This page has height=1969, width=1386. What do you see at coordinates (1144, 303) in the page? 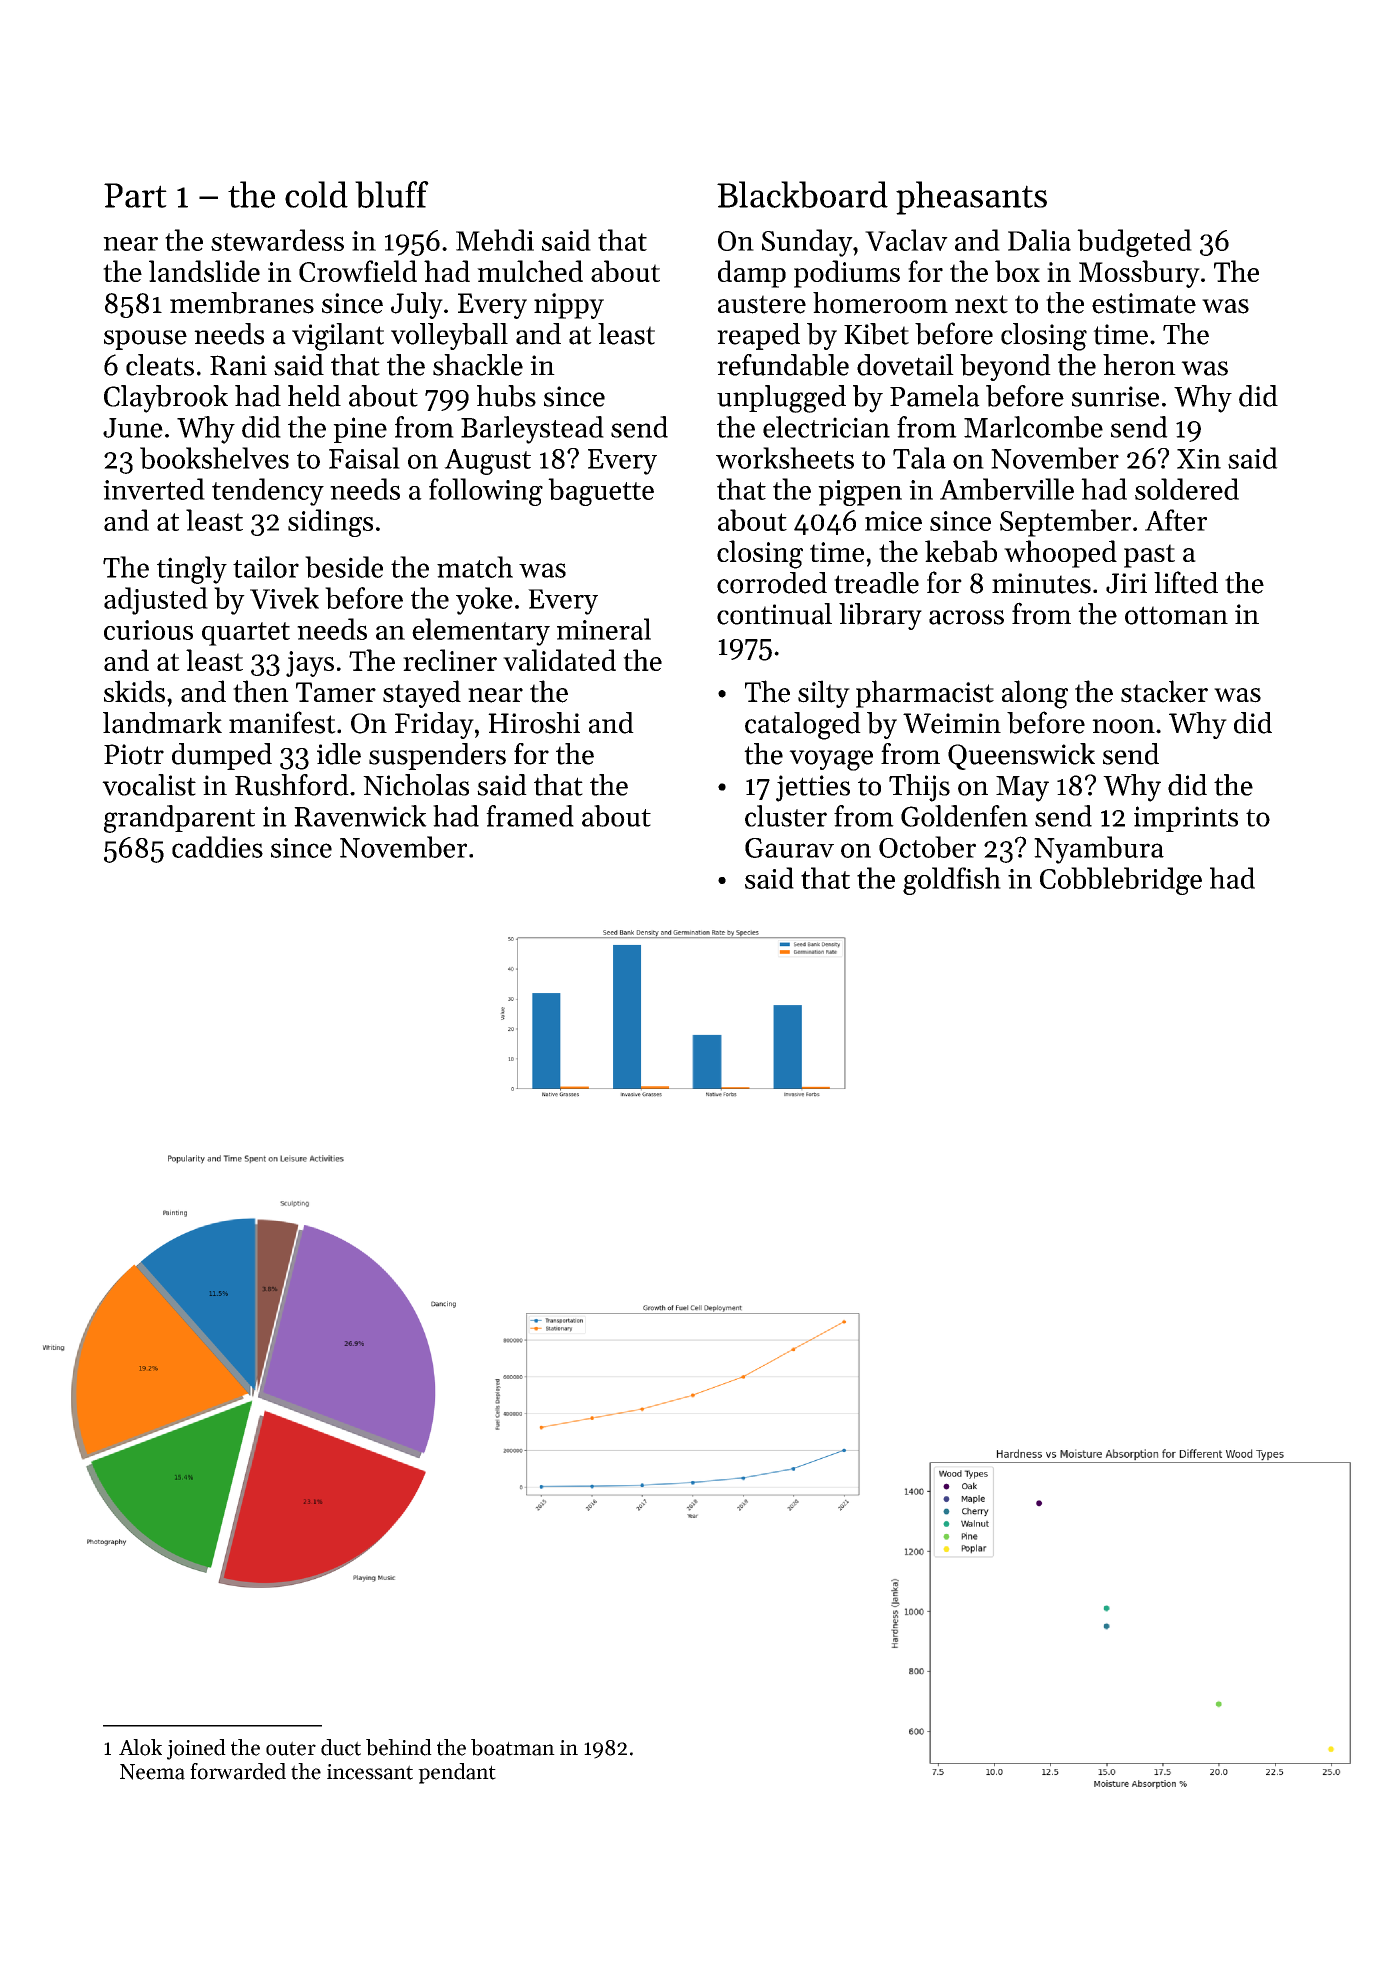
I see `estimate` at bounding box center [1144, 303].
